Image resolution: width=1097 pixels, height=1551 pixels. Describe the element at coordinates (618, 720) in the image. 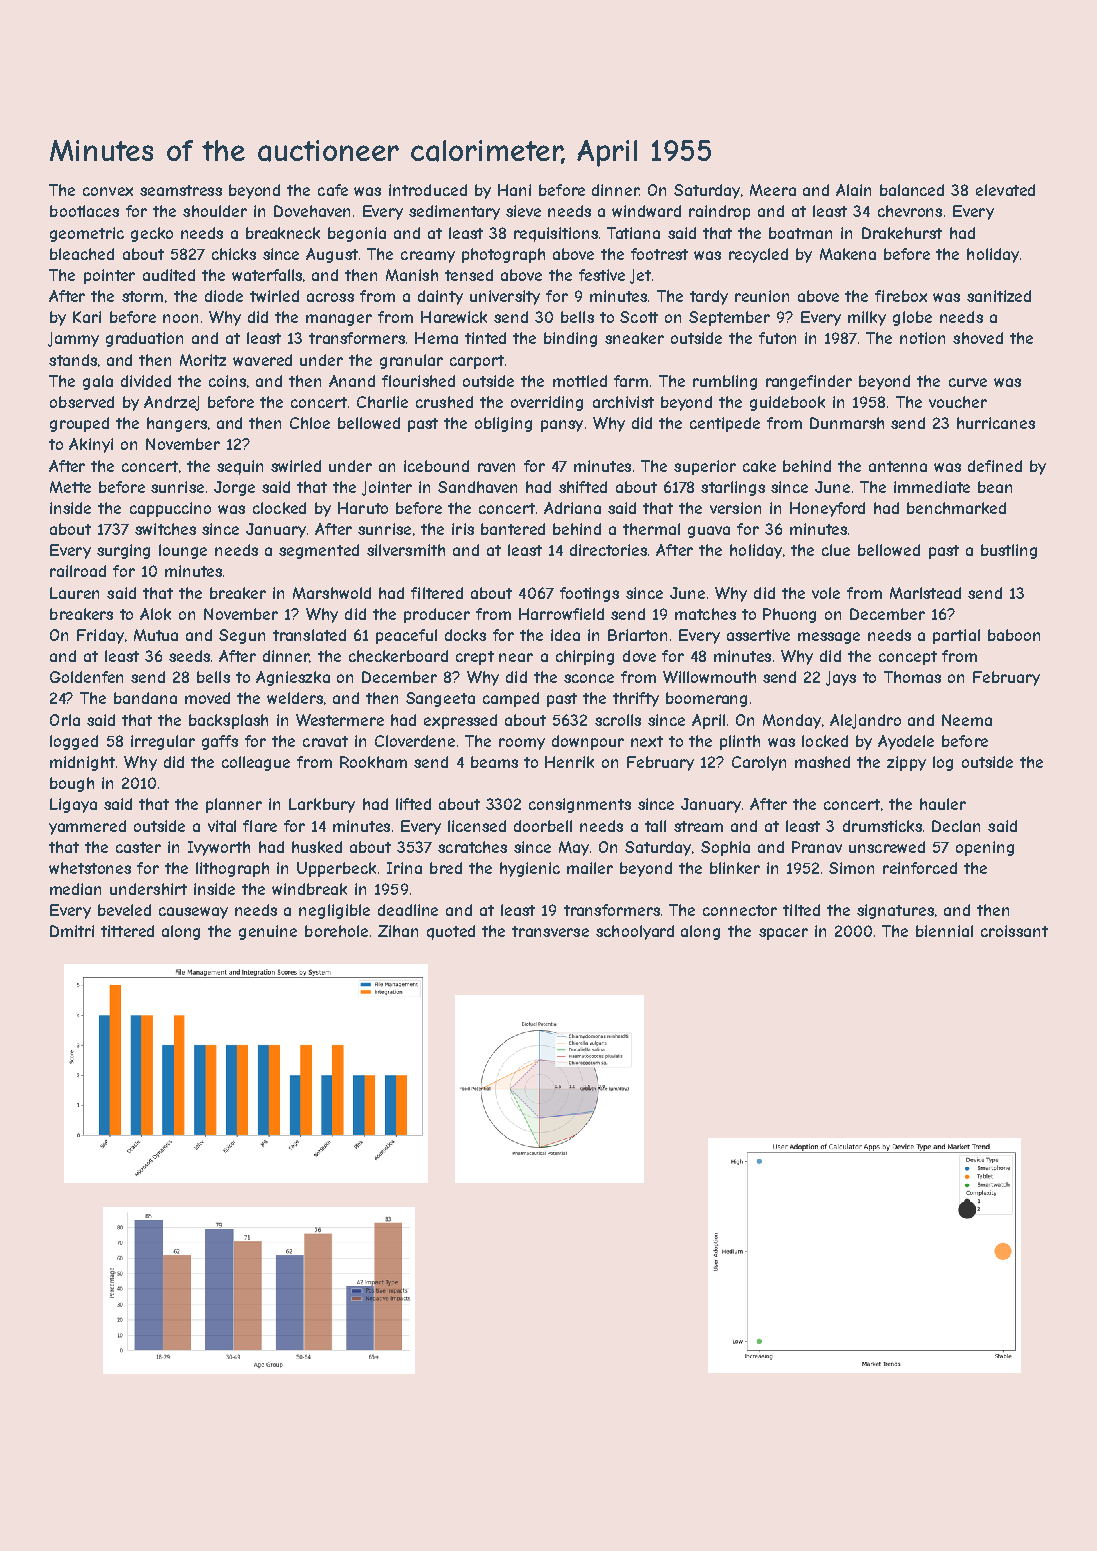

I see `scrolls` at that location.
